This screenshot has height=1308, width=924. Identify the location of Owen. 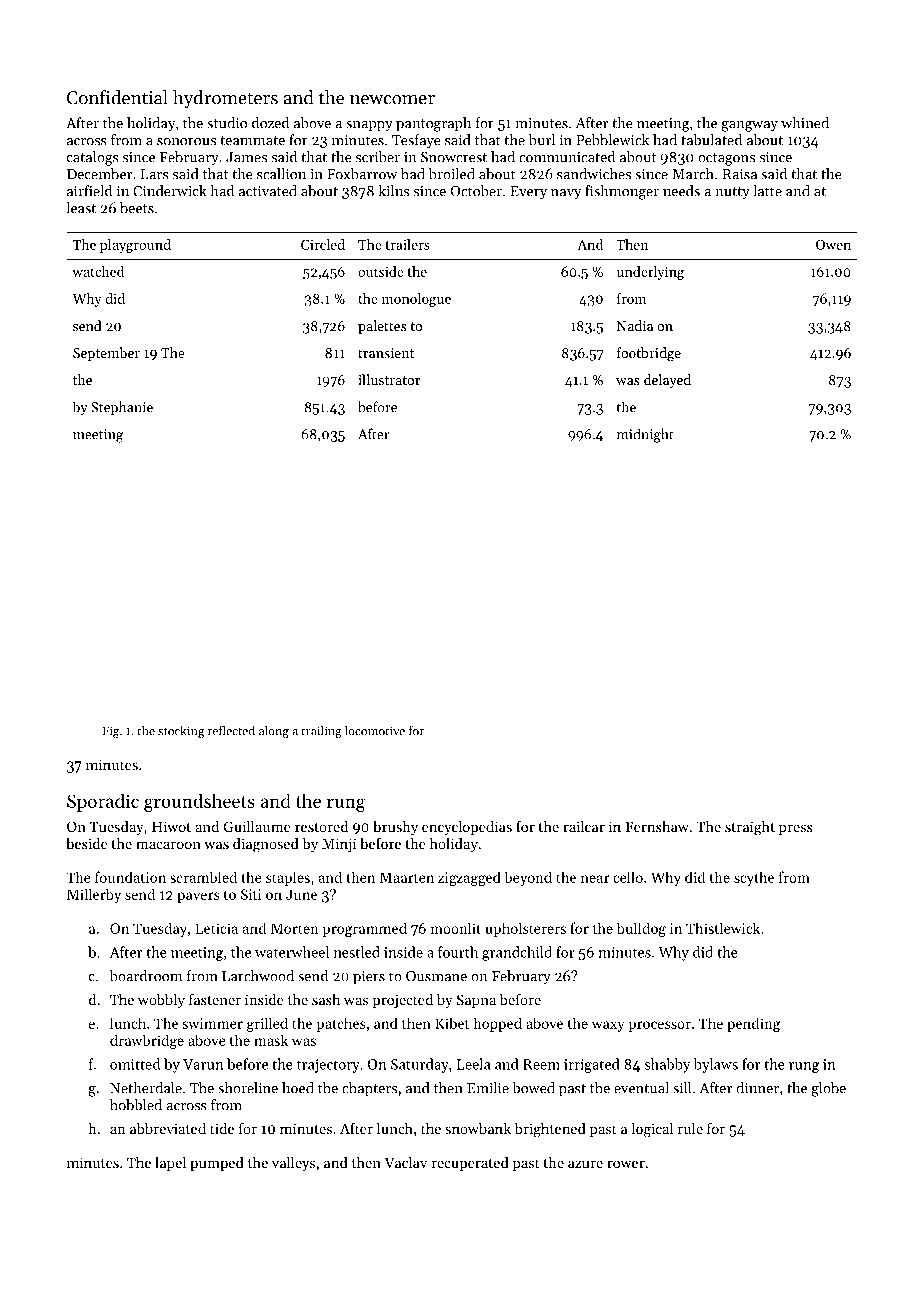
(833, 245).
